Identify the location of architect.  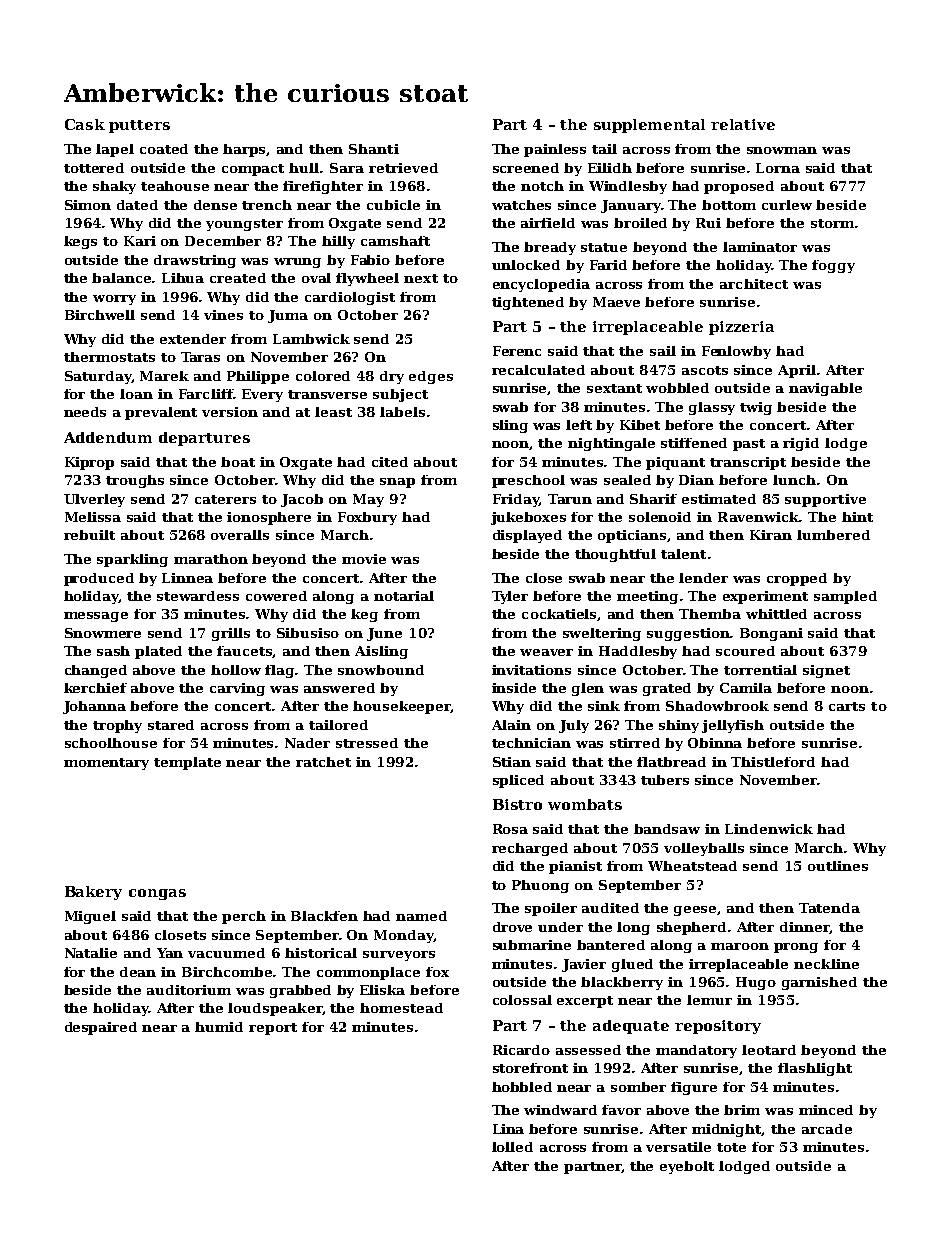
(754, 284).
